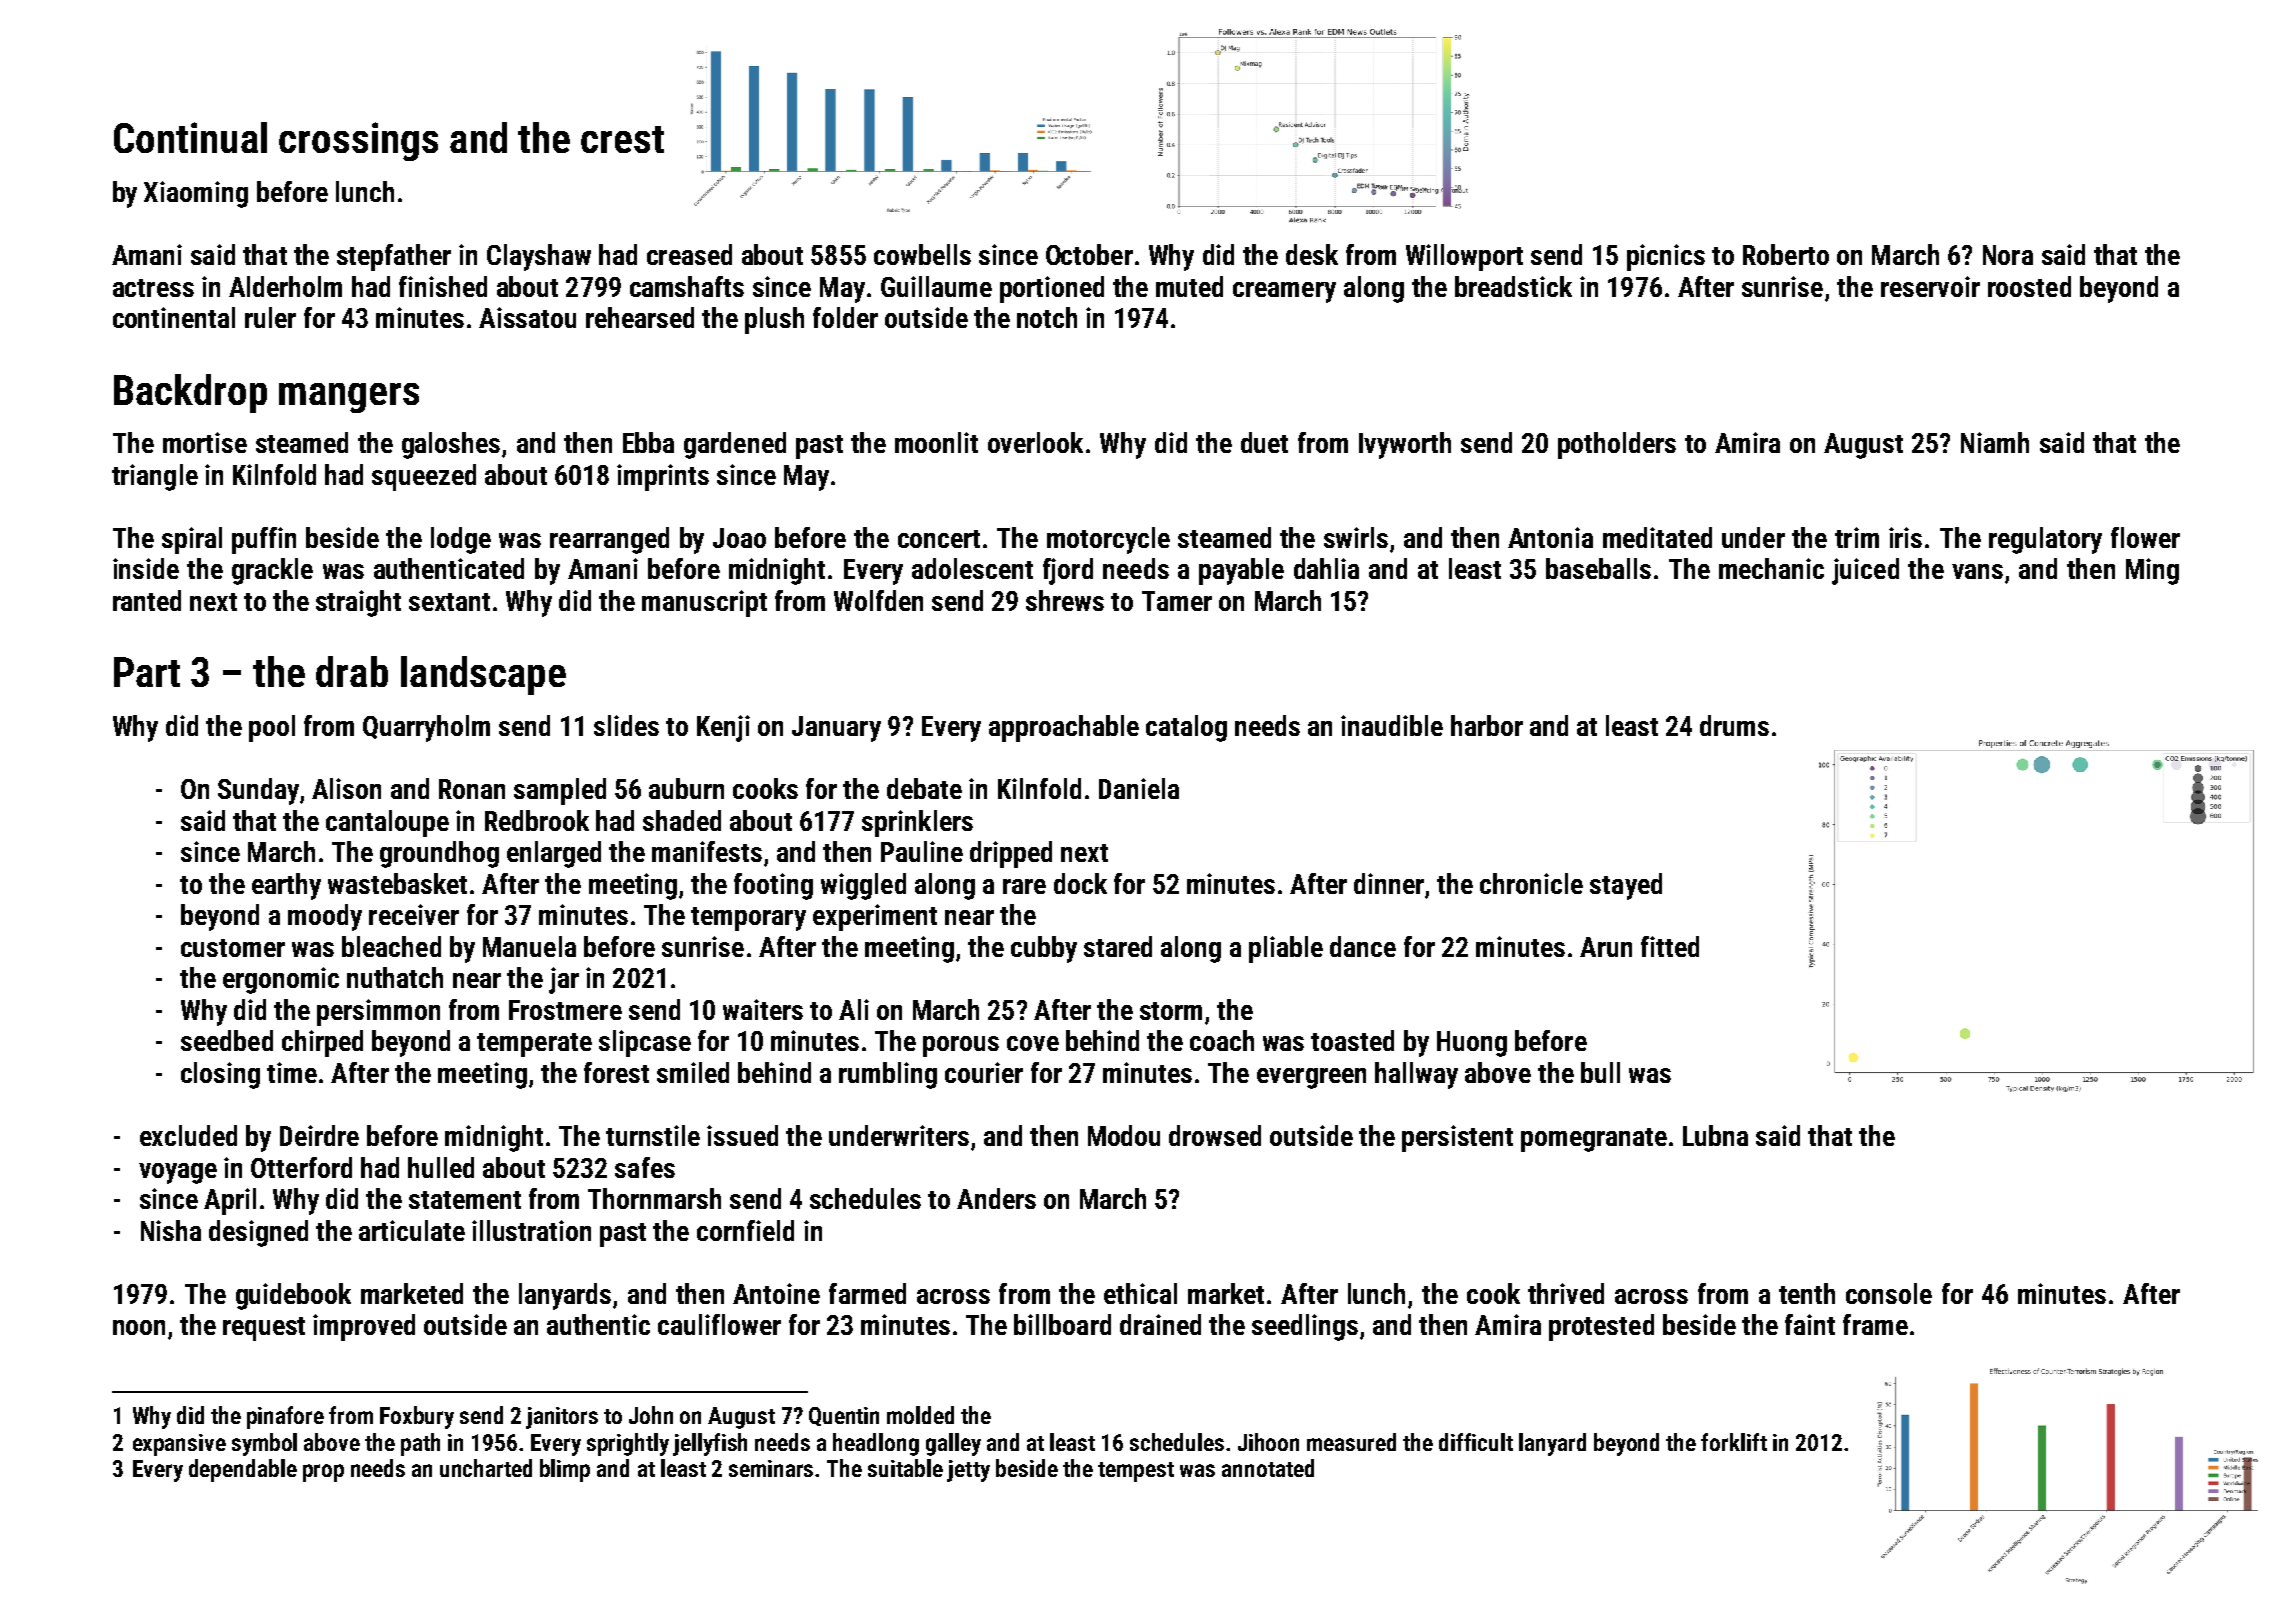  What do you see at coordinates (358, 141) in the document?
I see `crossings` at bounding box center [358, 141].
